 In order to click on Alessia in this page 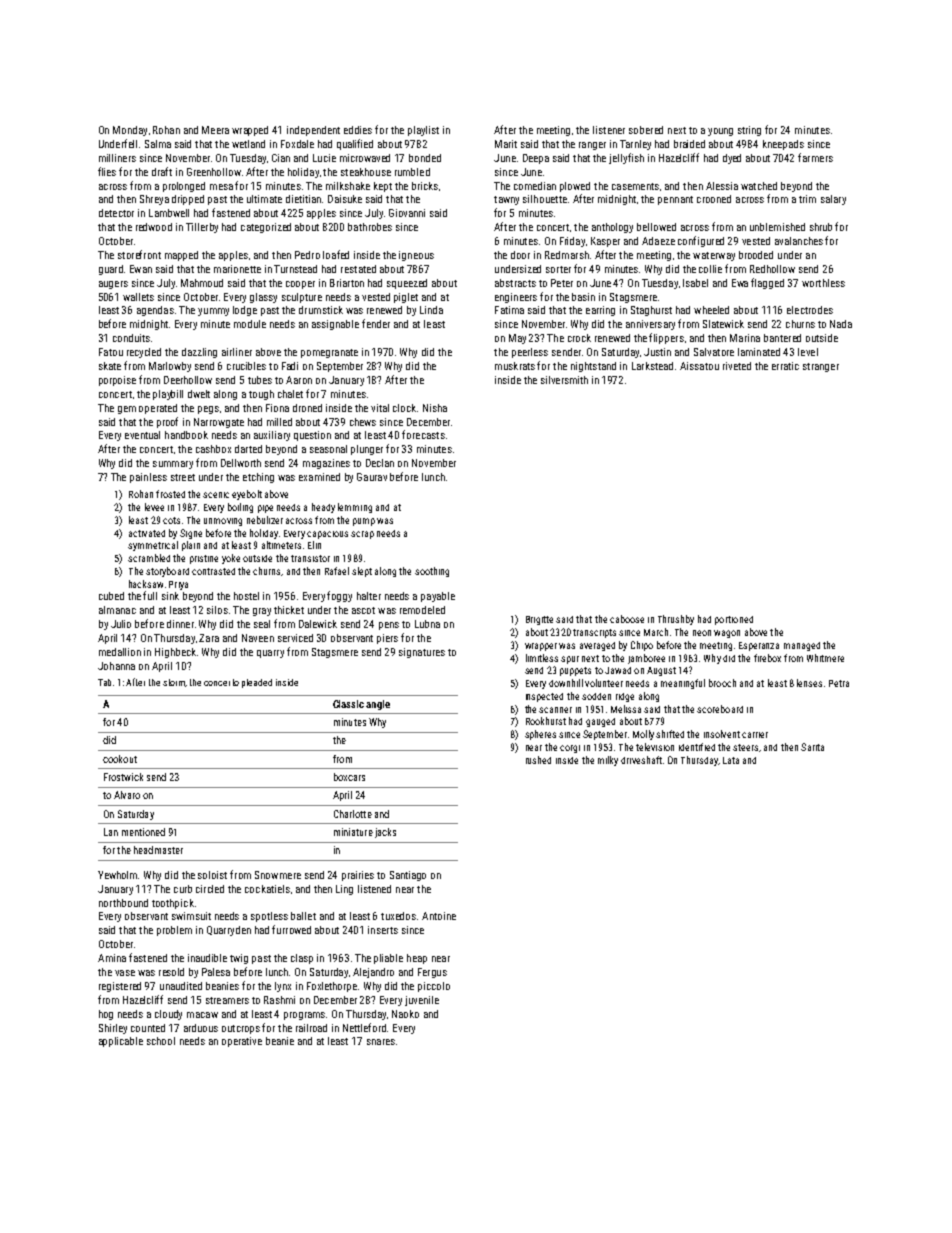, I will do `click(722, 186)`.
